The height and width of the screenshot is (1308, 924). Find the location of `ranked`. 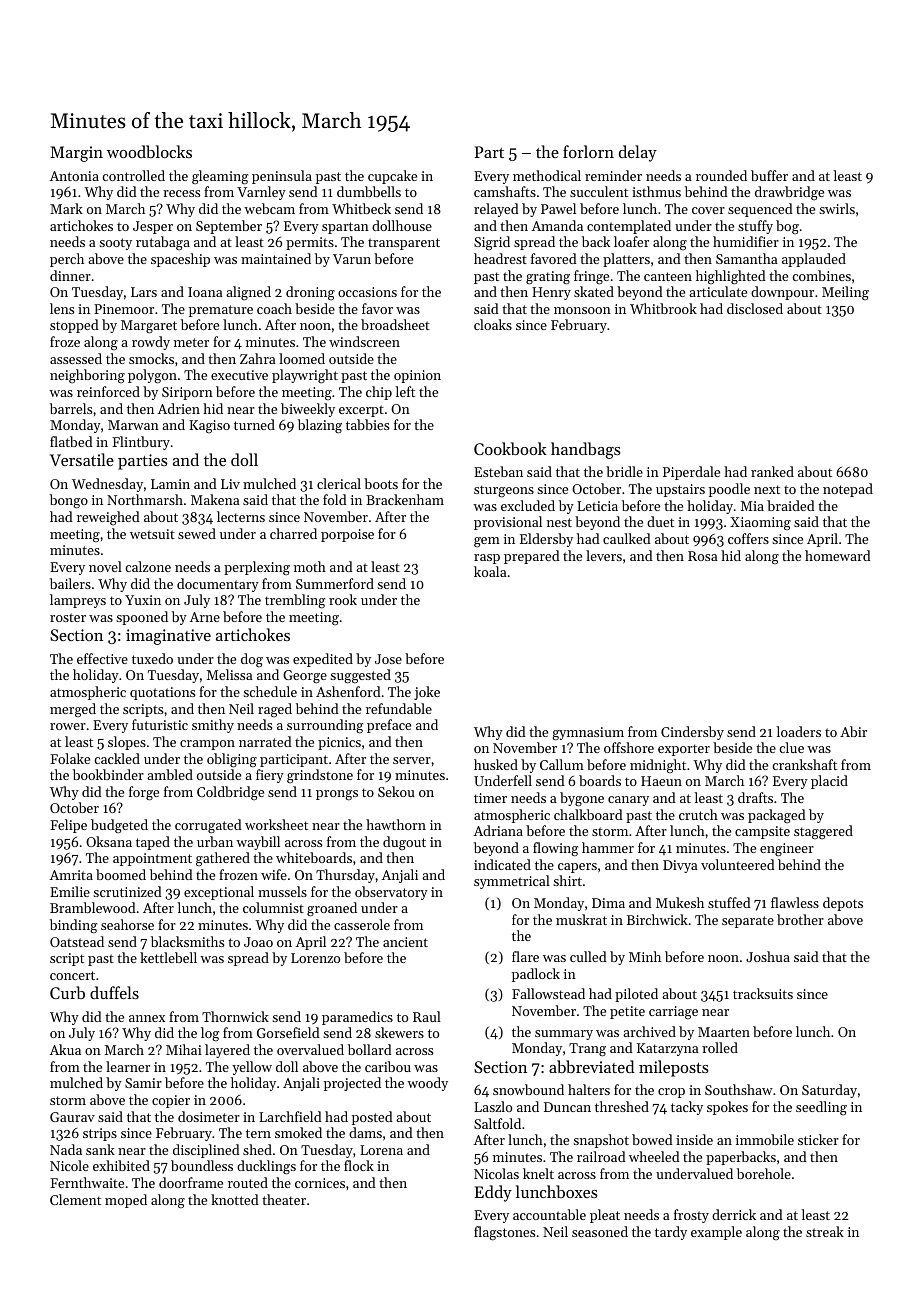

ranked is located at coordinates (772, 471).
